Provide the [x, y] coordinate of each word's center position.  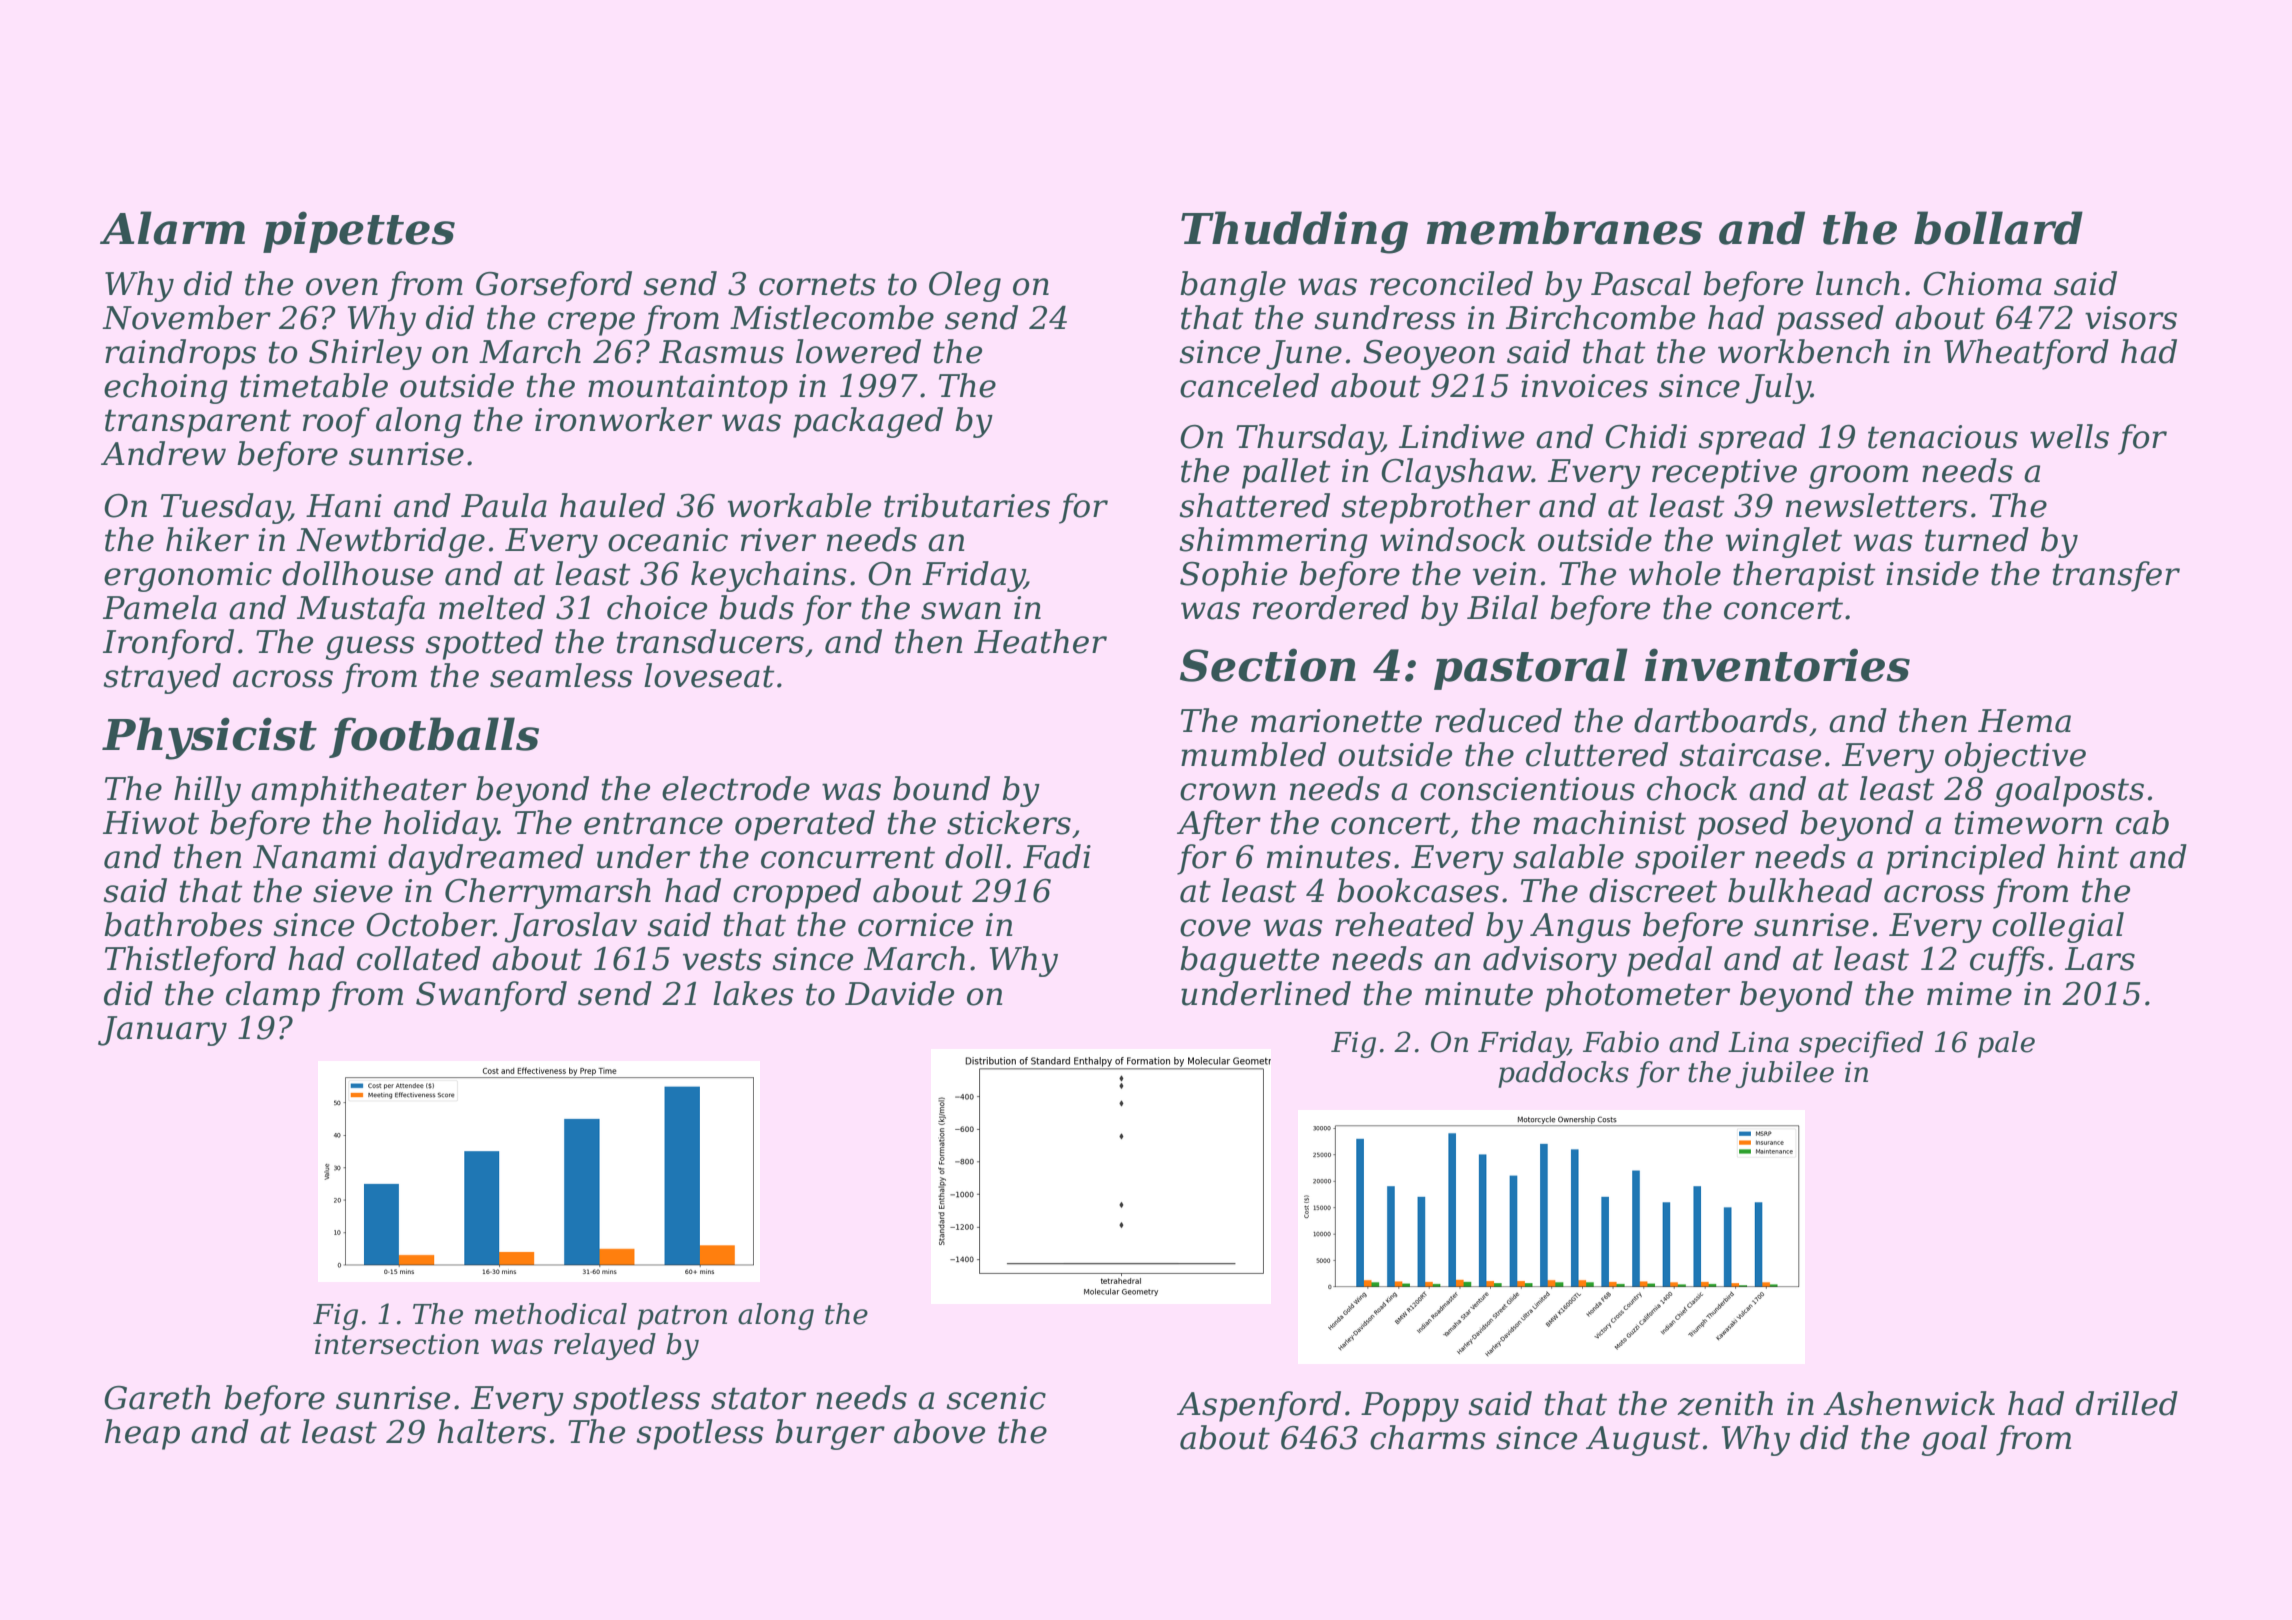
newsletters [1877, 505]
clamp [273, 996]
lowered [858, 351]
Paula [504, 505]
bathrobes [183, 924]
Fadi [1057, 856]
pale [2006, 1044]
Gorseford [554, 286]
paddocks [1563, 1074]
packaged [868, 422]
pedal [1669, 961]
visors [2131, 318]
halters [491, 1431]
